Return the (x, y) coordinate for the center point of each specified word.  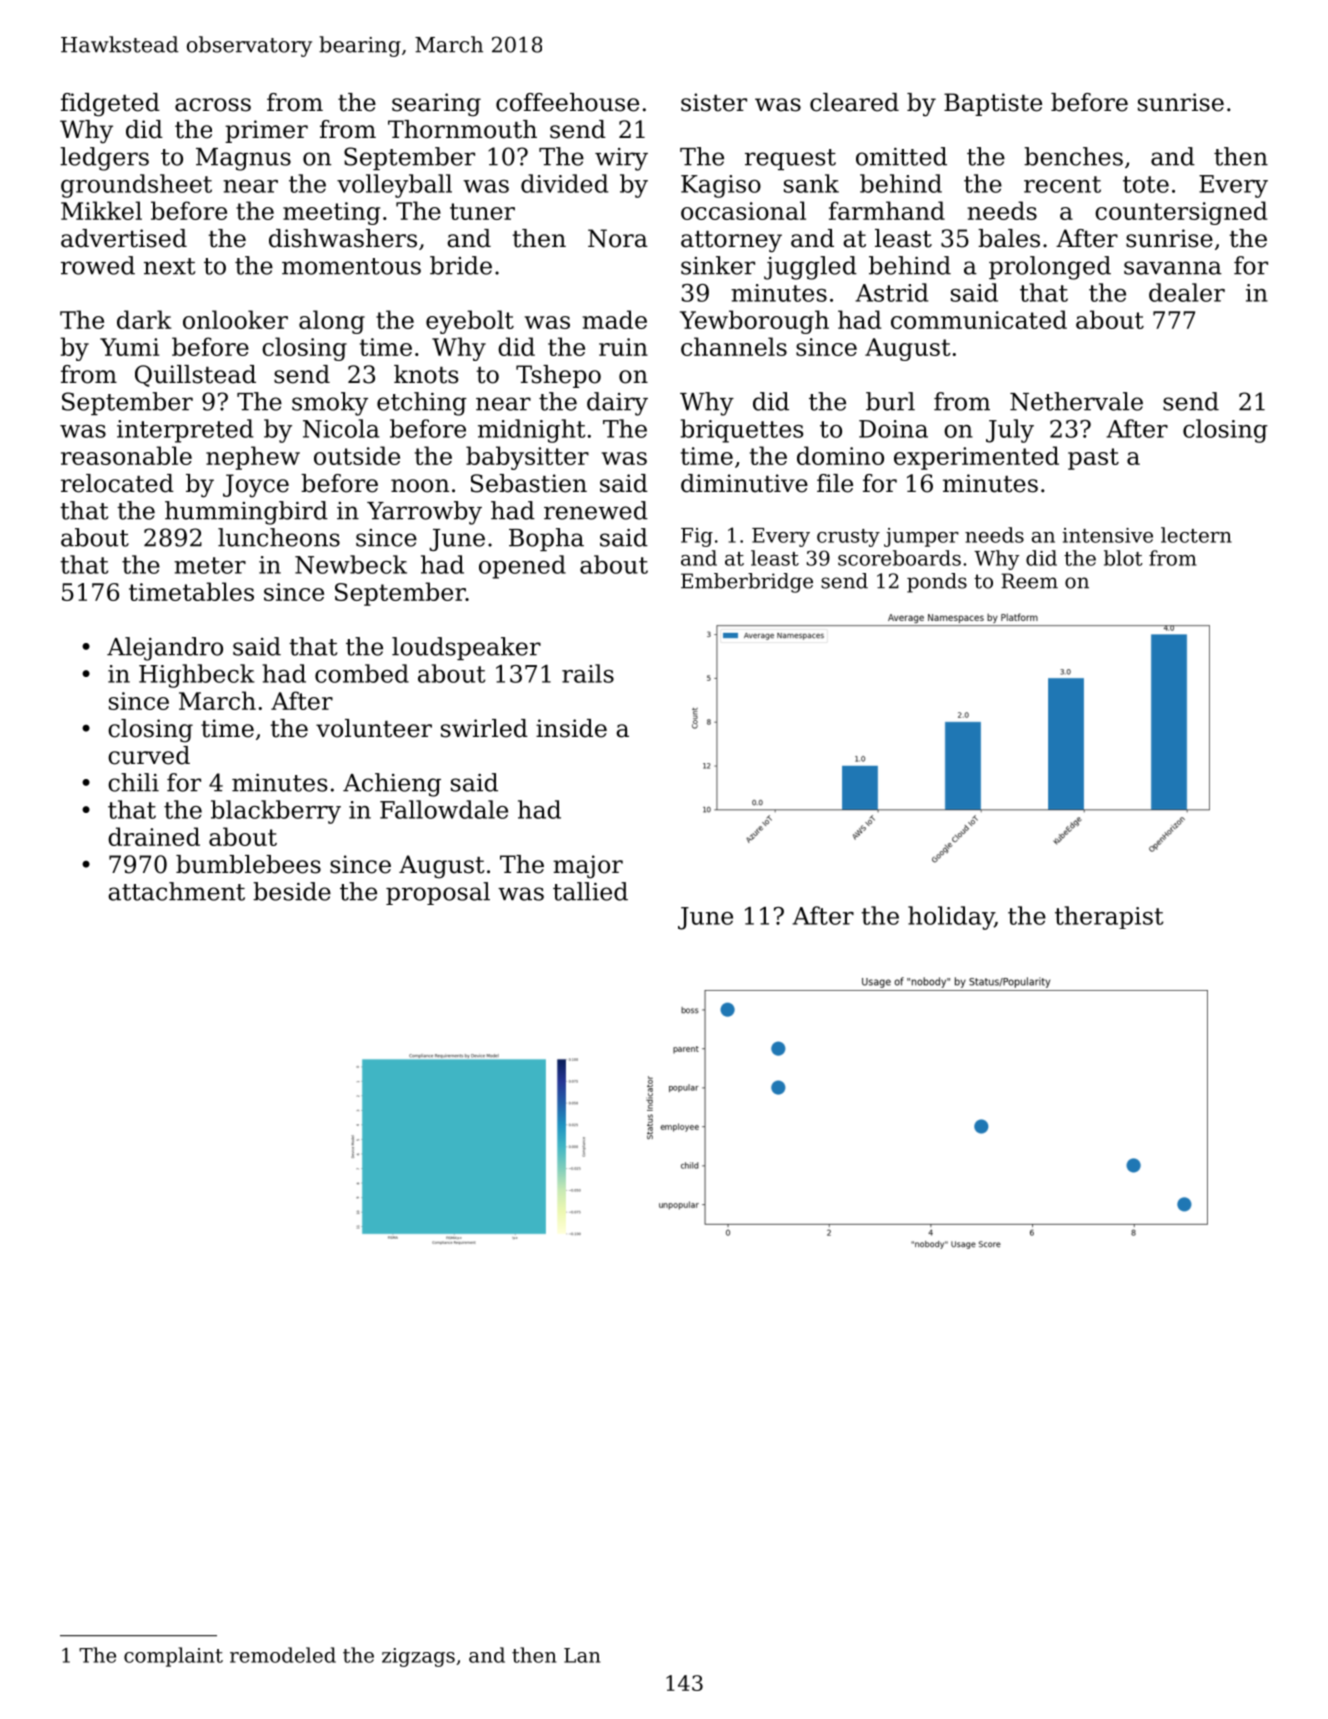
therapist (1109, 917)
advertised (124, 238)
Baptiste (993, 104)
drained (154, 836)
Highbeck (197, 676)
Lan (582, 1655)
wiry (621, 159)
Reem (1029, 581)
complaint (173, 1657)
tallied (590, 891)
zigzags (418, 1657)
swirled (484, 728)
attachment (176, 891)
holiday (951, 918)
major (588, 867)
